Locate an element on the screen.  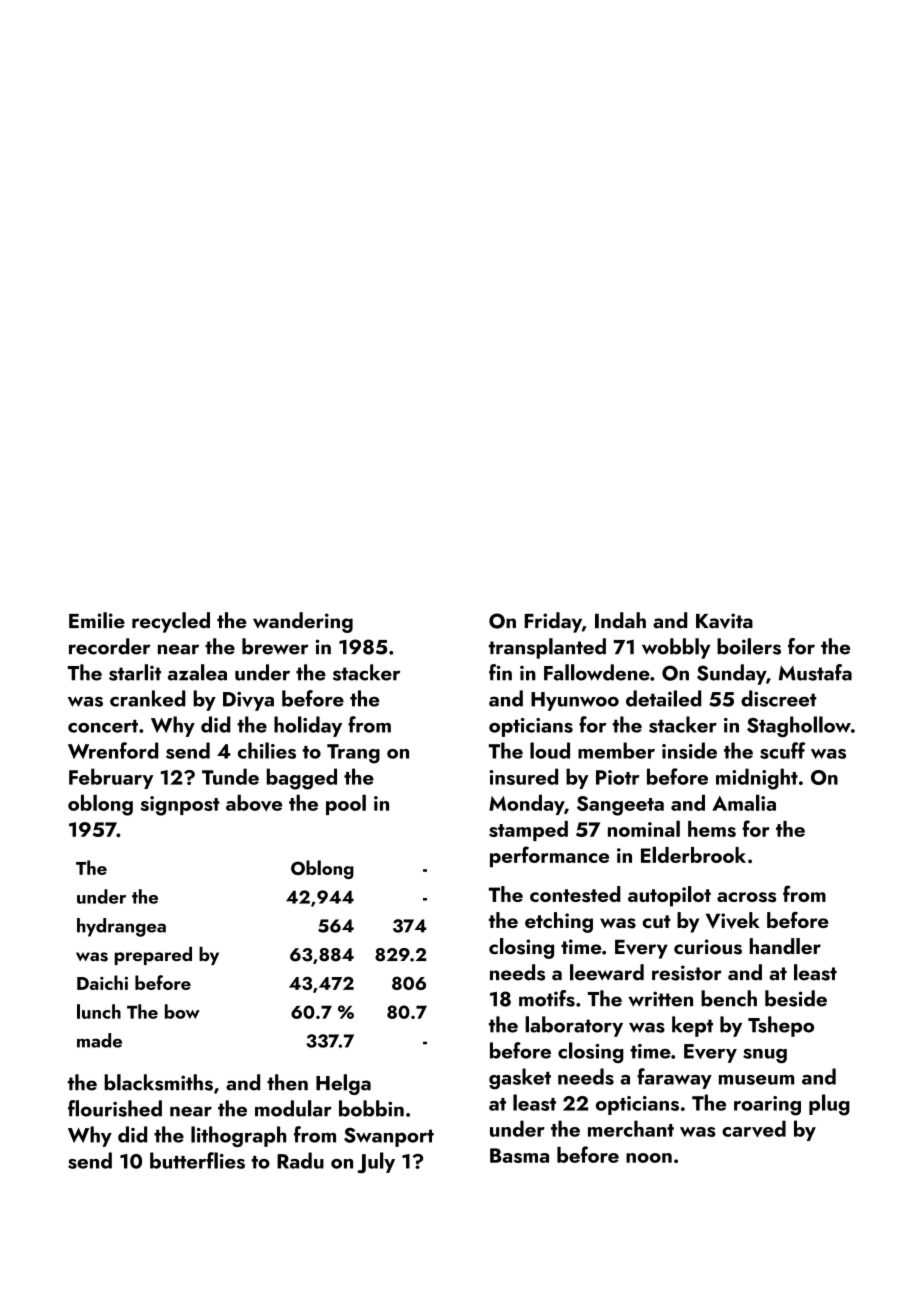
wandering is located at coordinates (303, 622).
